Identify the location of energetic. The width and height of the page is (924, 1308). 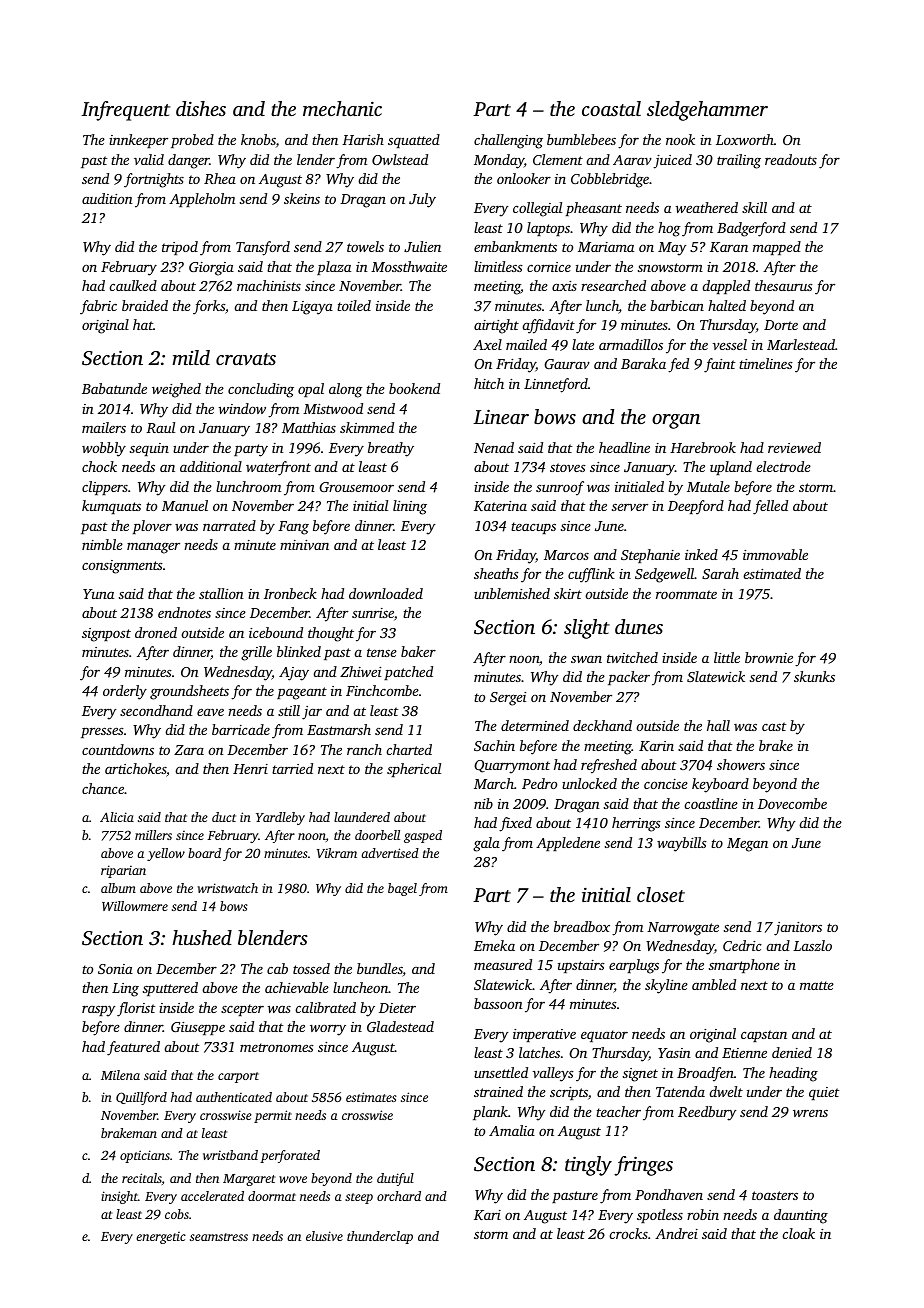
(161, 1238).
